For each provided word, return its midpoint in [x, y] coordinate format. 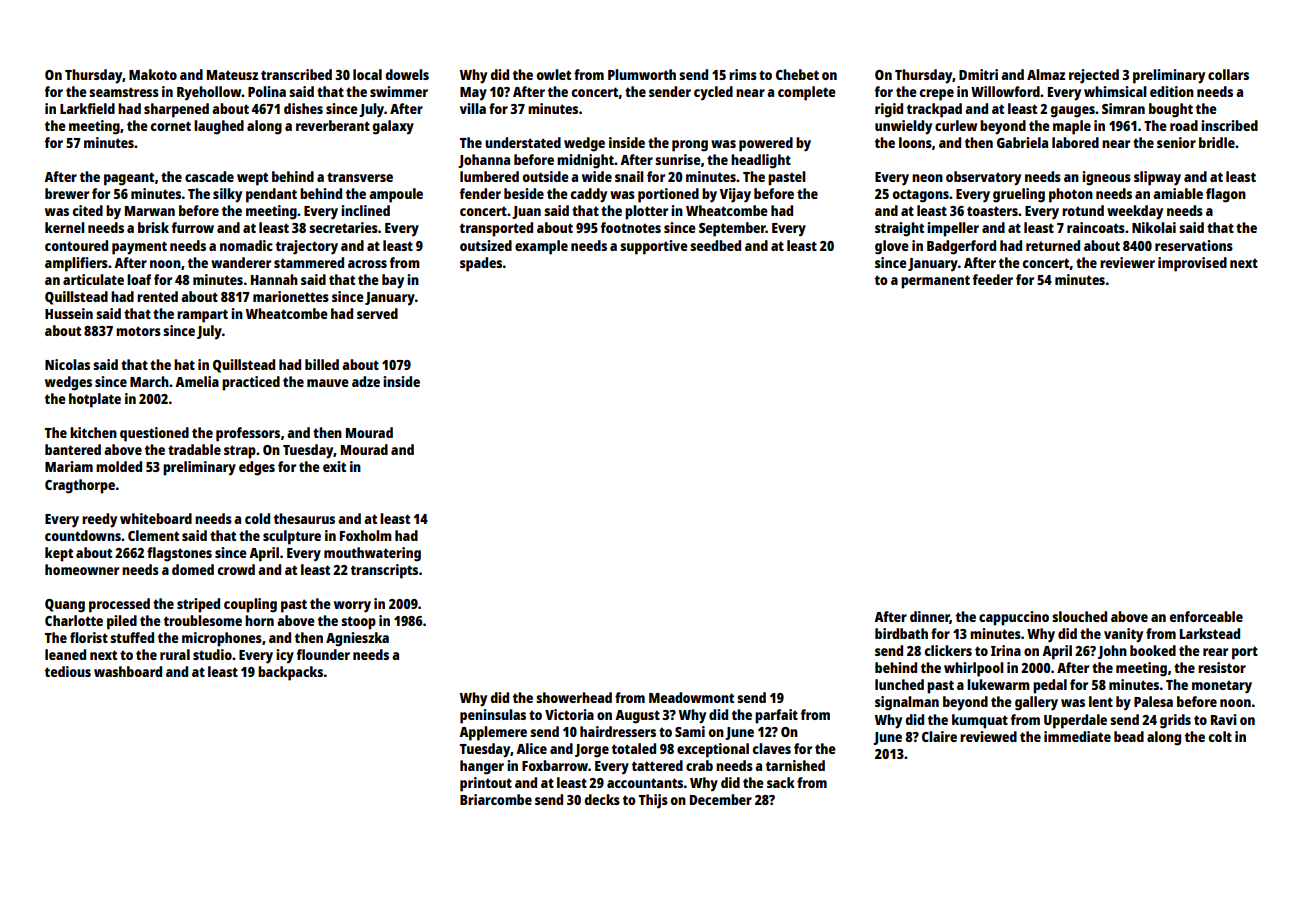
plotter [646, 212]
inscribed [1229, 125]
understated [523, 142]
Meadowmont [691, 697]
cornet [170, 126]
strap [240, 452]
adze [366, 381]
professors [248, 434]
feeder [993, 279]
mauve [328, 383]
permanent [935, 282]
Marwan [150, 211]
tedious [68, 671]
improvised [1192, 264]
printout [486, 784]
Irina [1006, 650]
